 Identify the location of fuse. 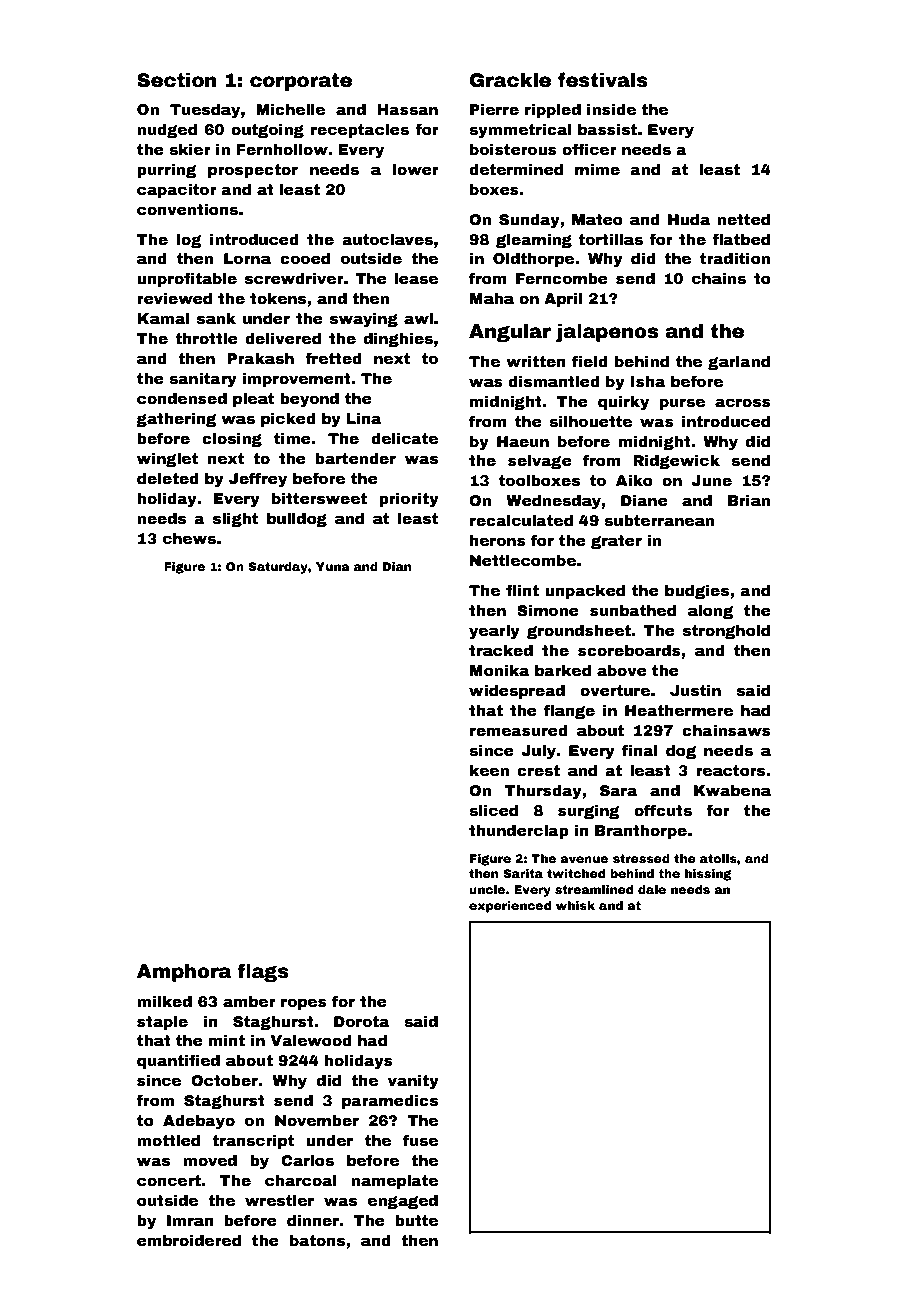
(420, 1140).
